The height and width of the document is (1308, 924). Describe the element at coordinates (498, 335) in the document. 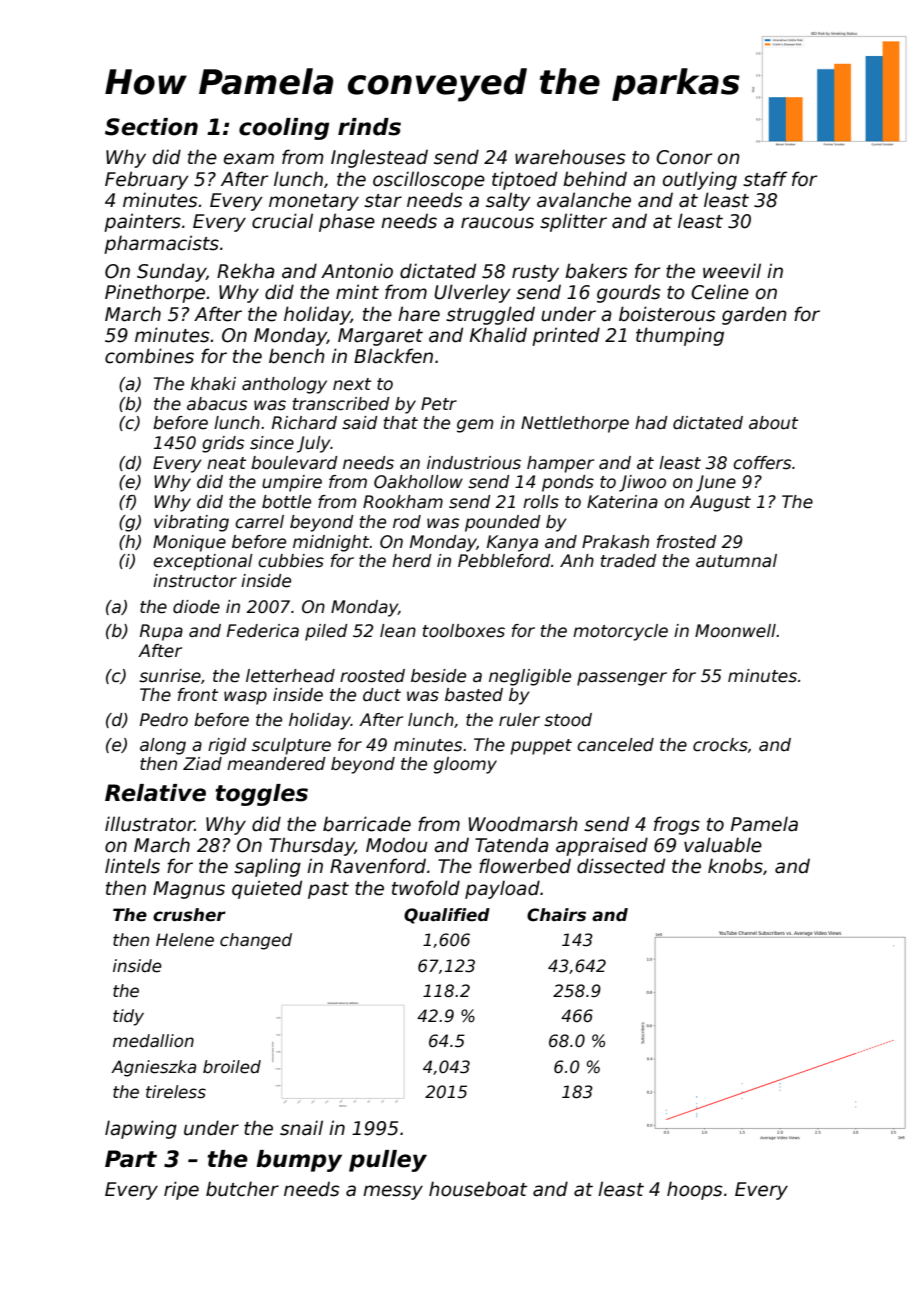

I see `Khalid` at that location.
